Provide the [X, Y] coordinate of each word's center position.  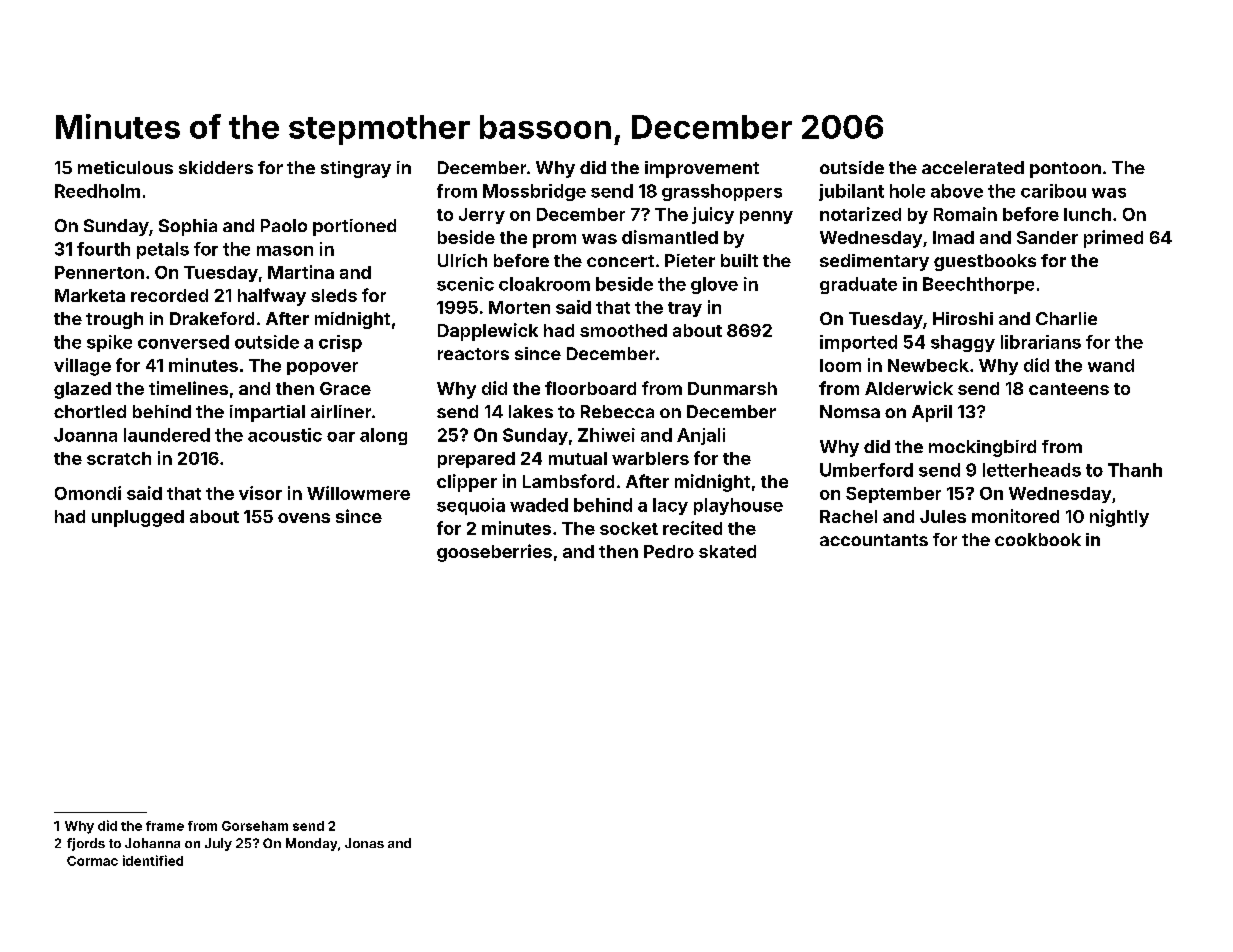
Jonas [364, 843]
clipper [467, 483]
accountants [874, 540]
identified [153, 860]
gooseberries [494, 553]
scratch [119, 458]
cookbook [1038, 539]
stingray [356, 169]
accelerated [973, 167]
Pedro [669, 551]
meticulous [125, 167]
